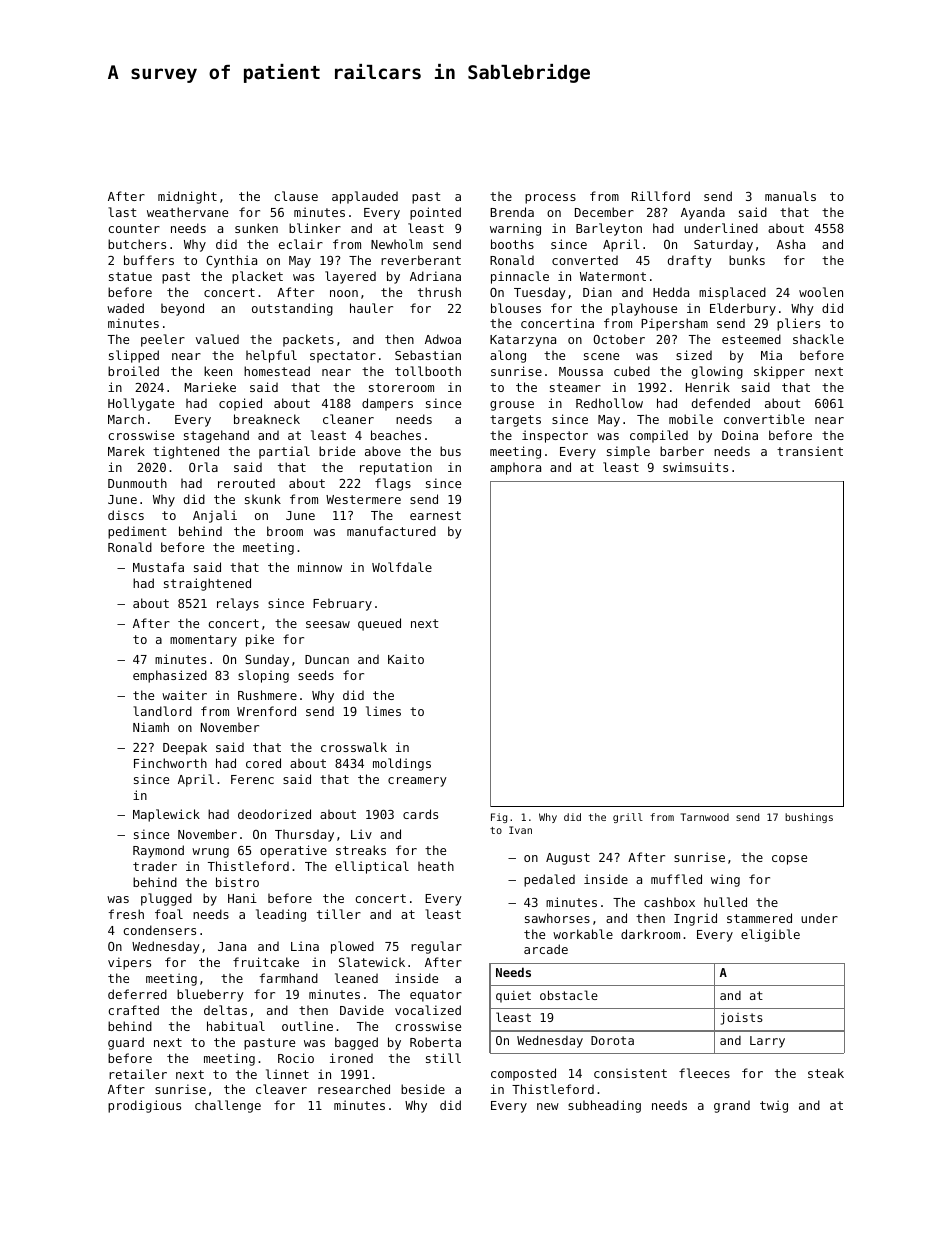 The image size is (952, 1233). Describe the element at coordinates (365, 197) in the screenshot. I see `applauded` at that location.
